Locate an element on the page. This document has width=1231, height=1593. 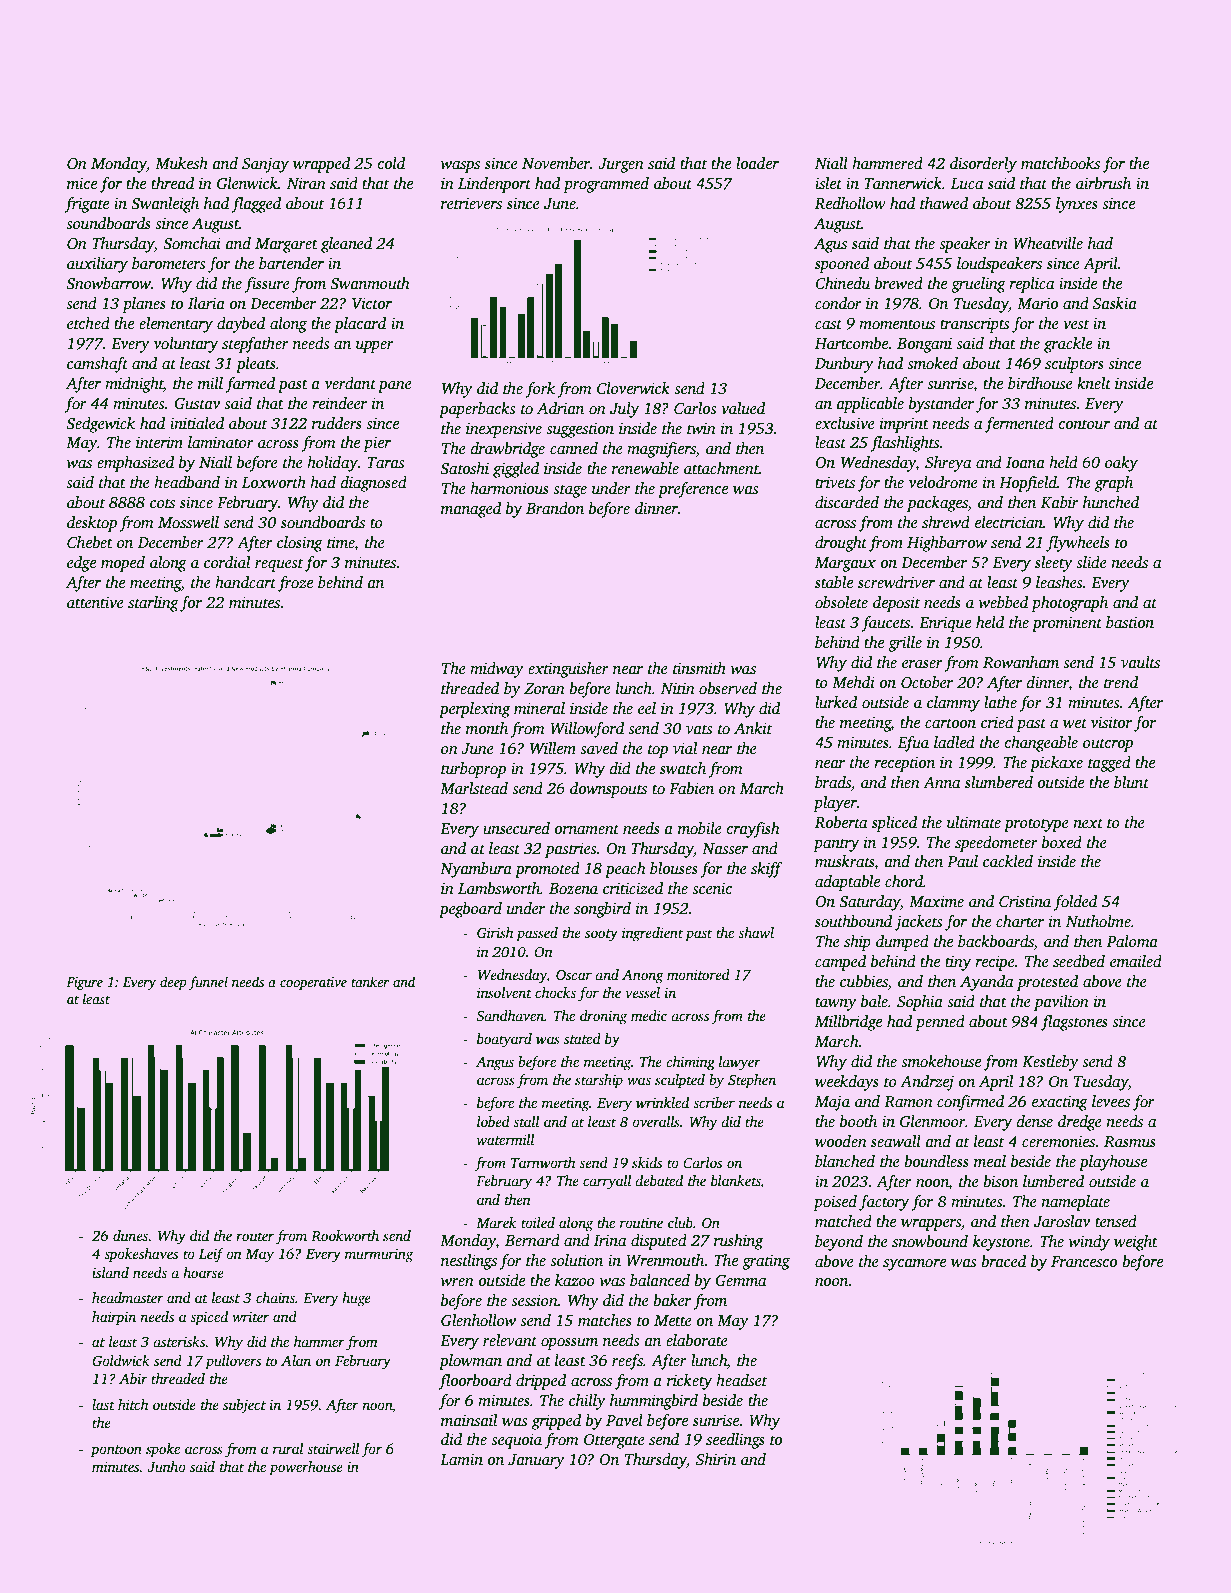
blunt is located at coordinates (1131, 782).
